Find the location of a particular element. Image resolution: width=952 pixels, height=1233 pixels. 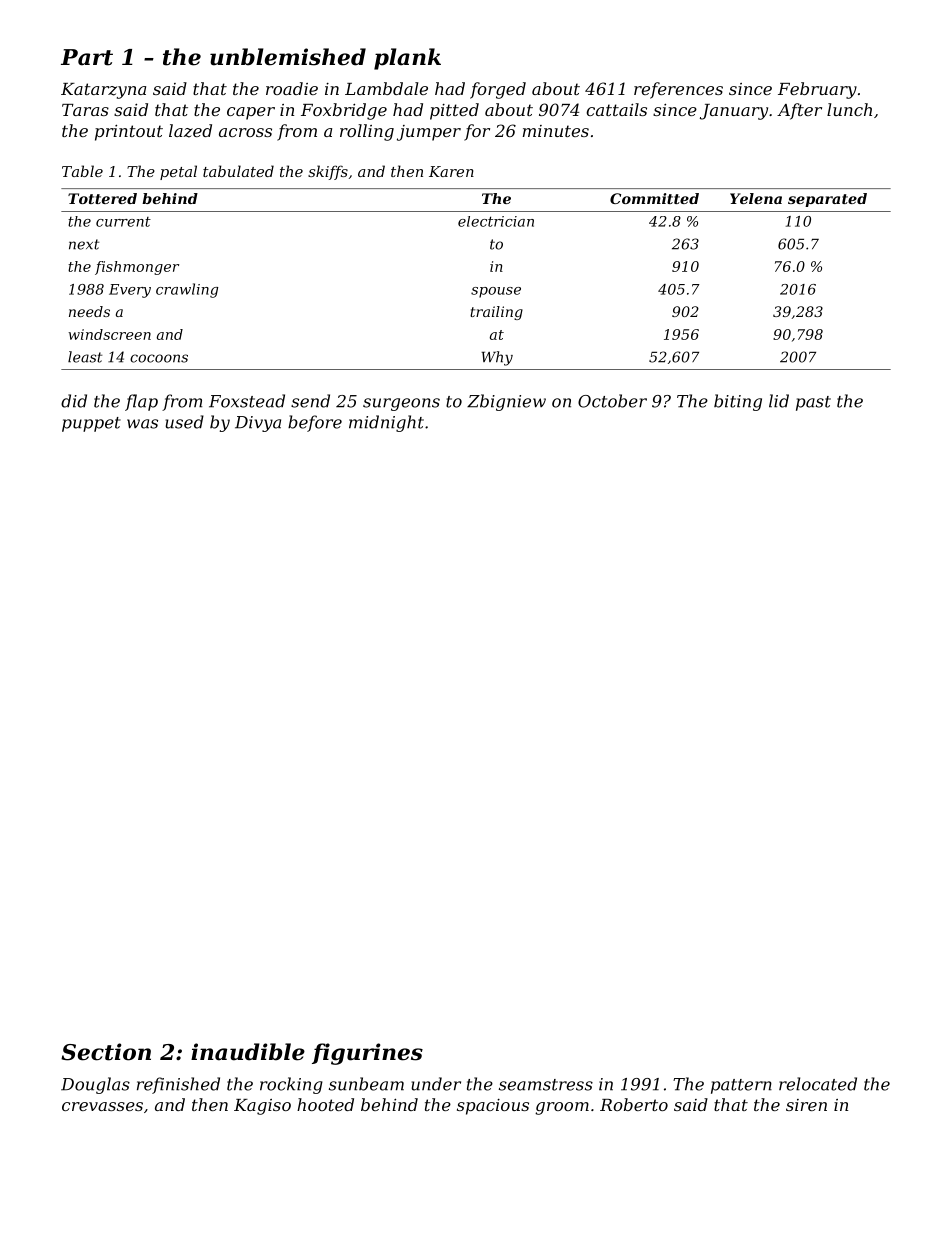

groom is located at coordinates (562, 1108).
